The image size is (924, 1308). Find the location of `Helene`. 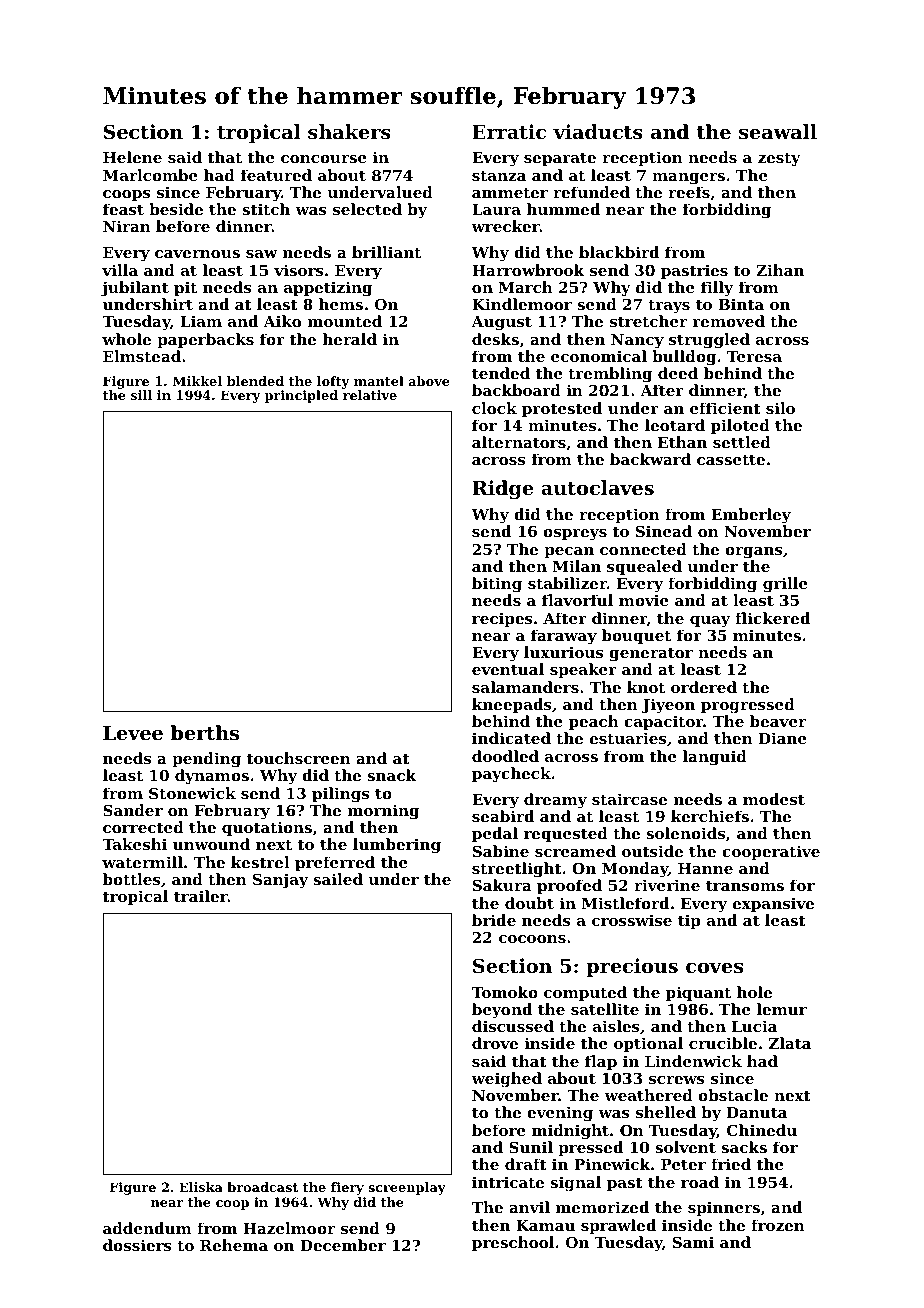

Helene is located at coordinates (132, 157).
